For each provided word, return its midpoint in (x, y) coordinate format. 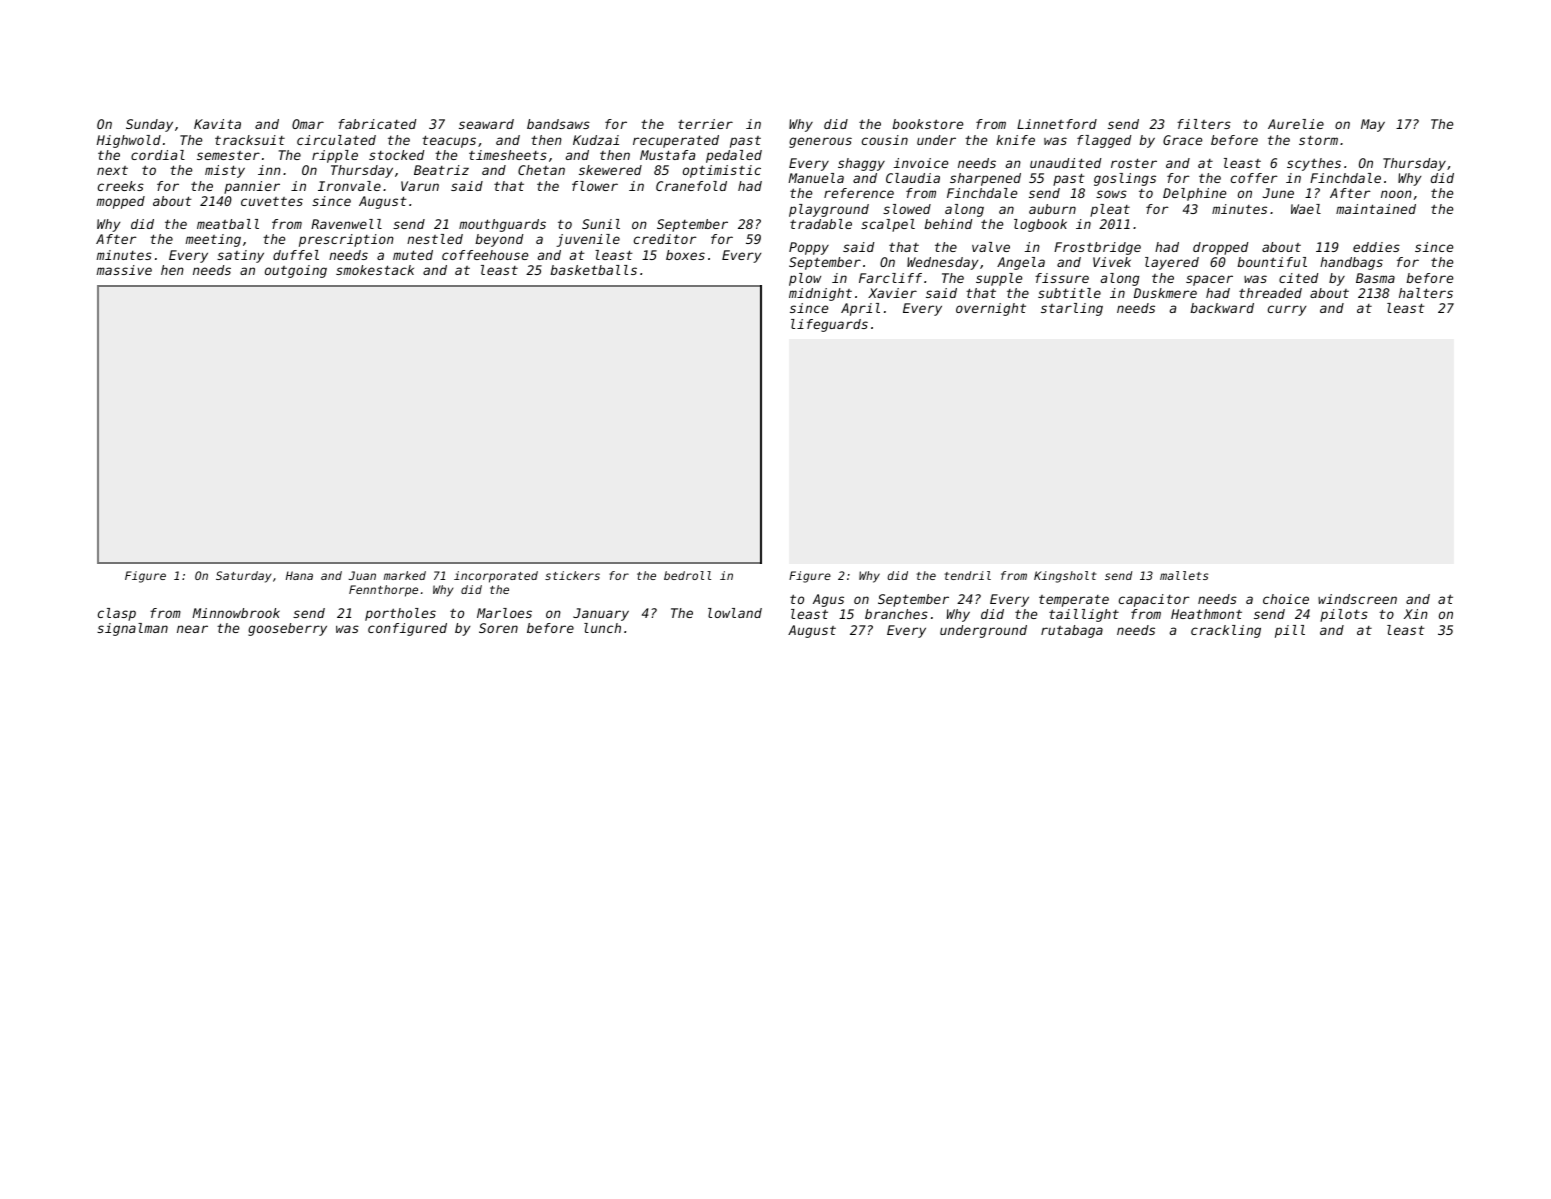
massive (124, 270)
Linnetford (1057, 124)
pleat (1110, 210)
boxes (685, 255)
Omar (308, 124)
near (192, 629)
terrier (705, 124)
